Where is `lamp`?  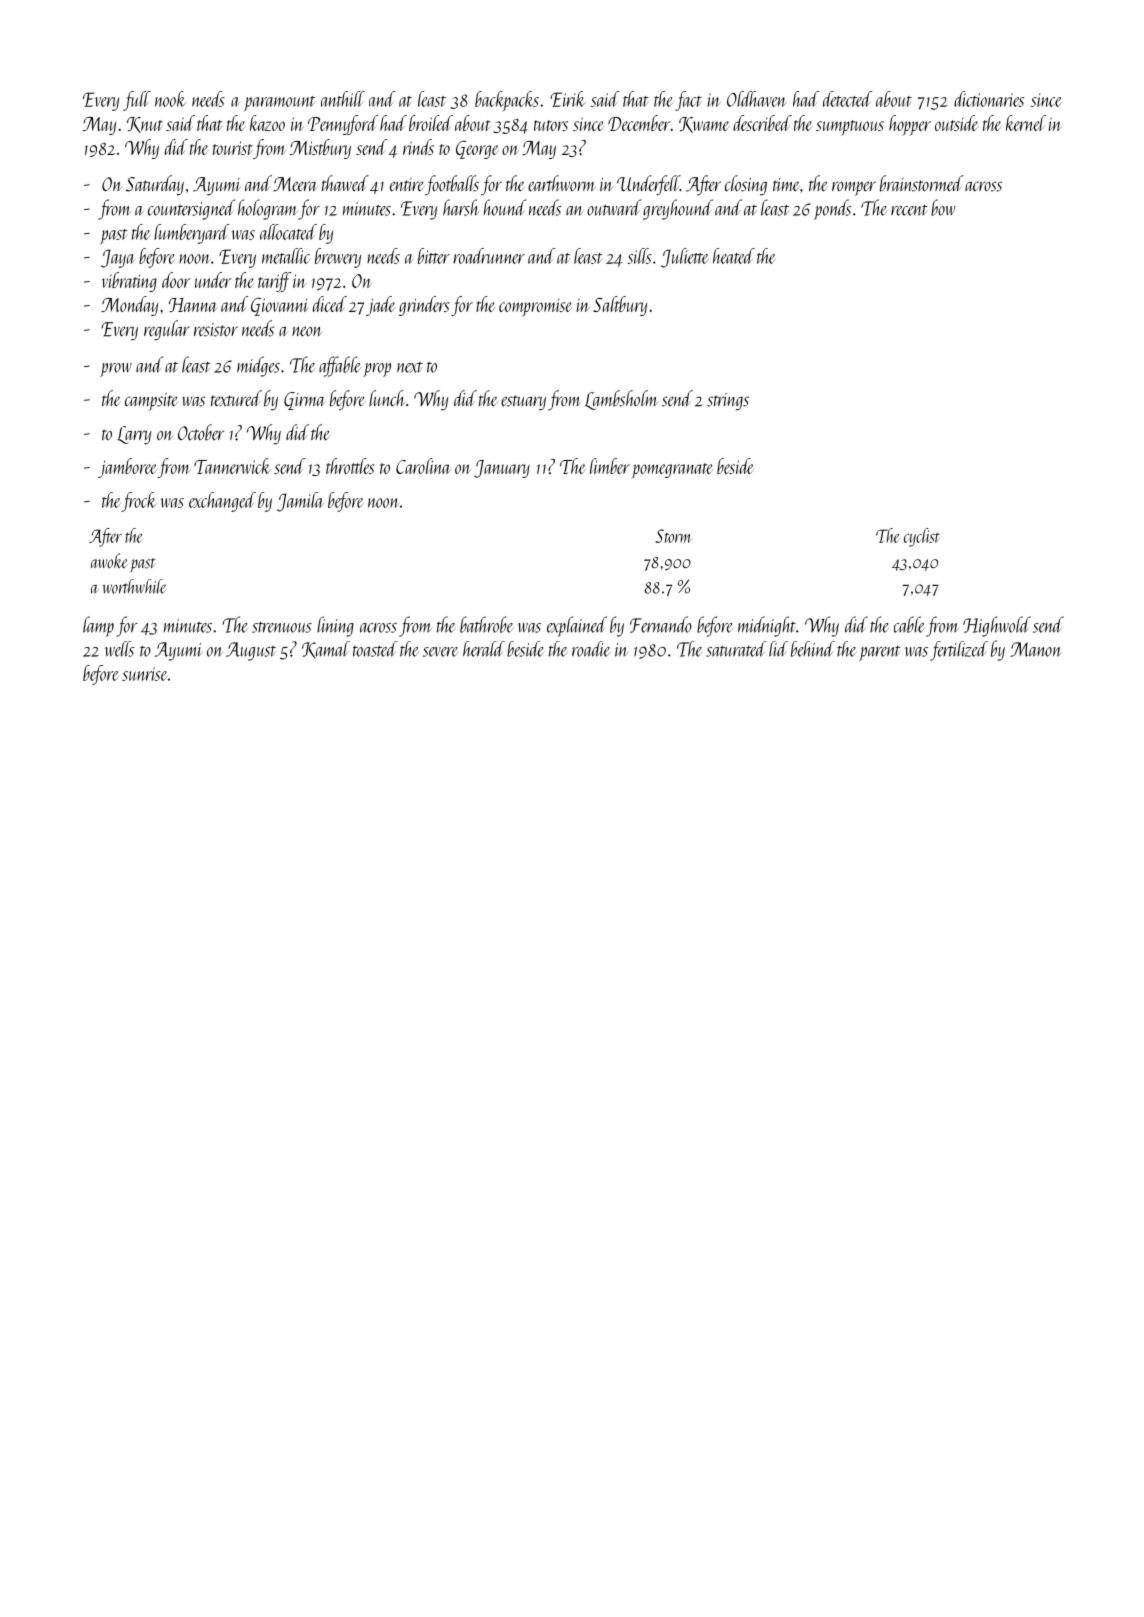
lamp is located at coordinates (98, 626).
